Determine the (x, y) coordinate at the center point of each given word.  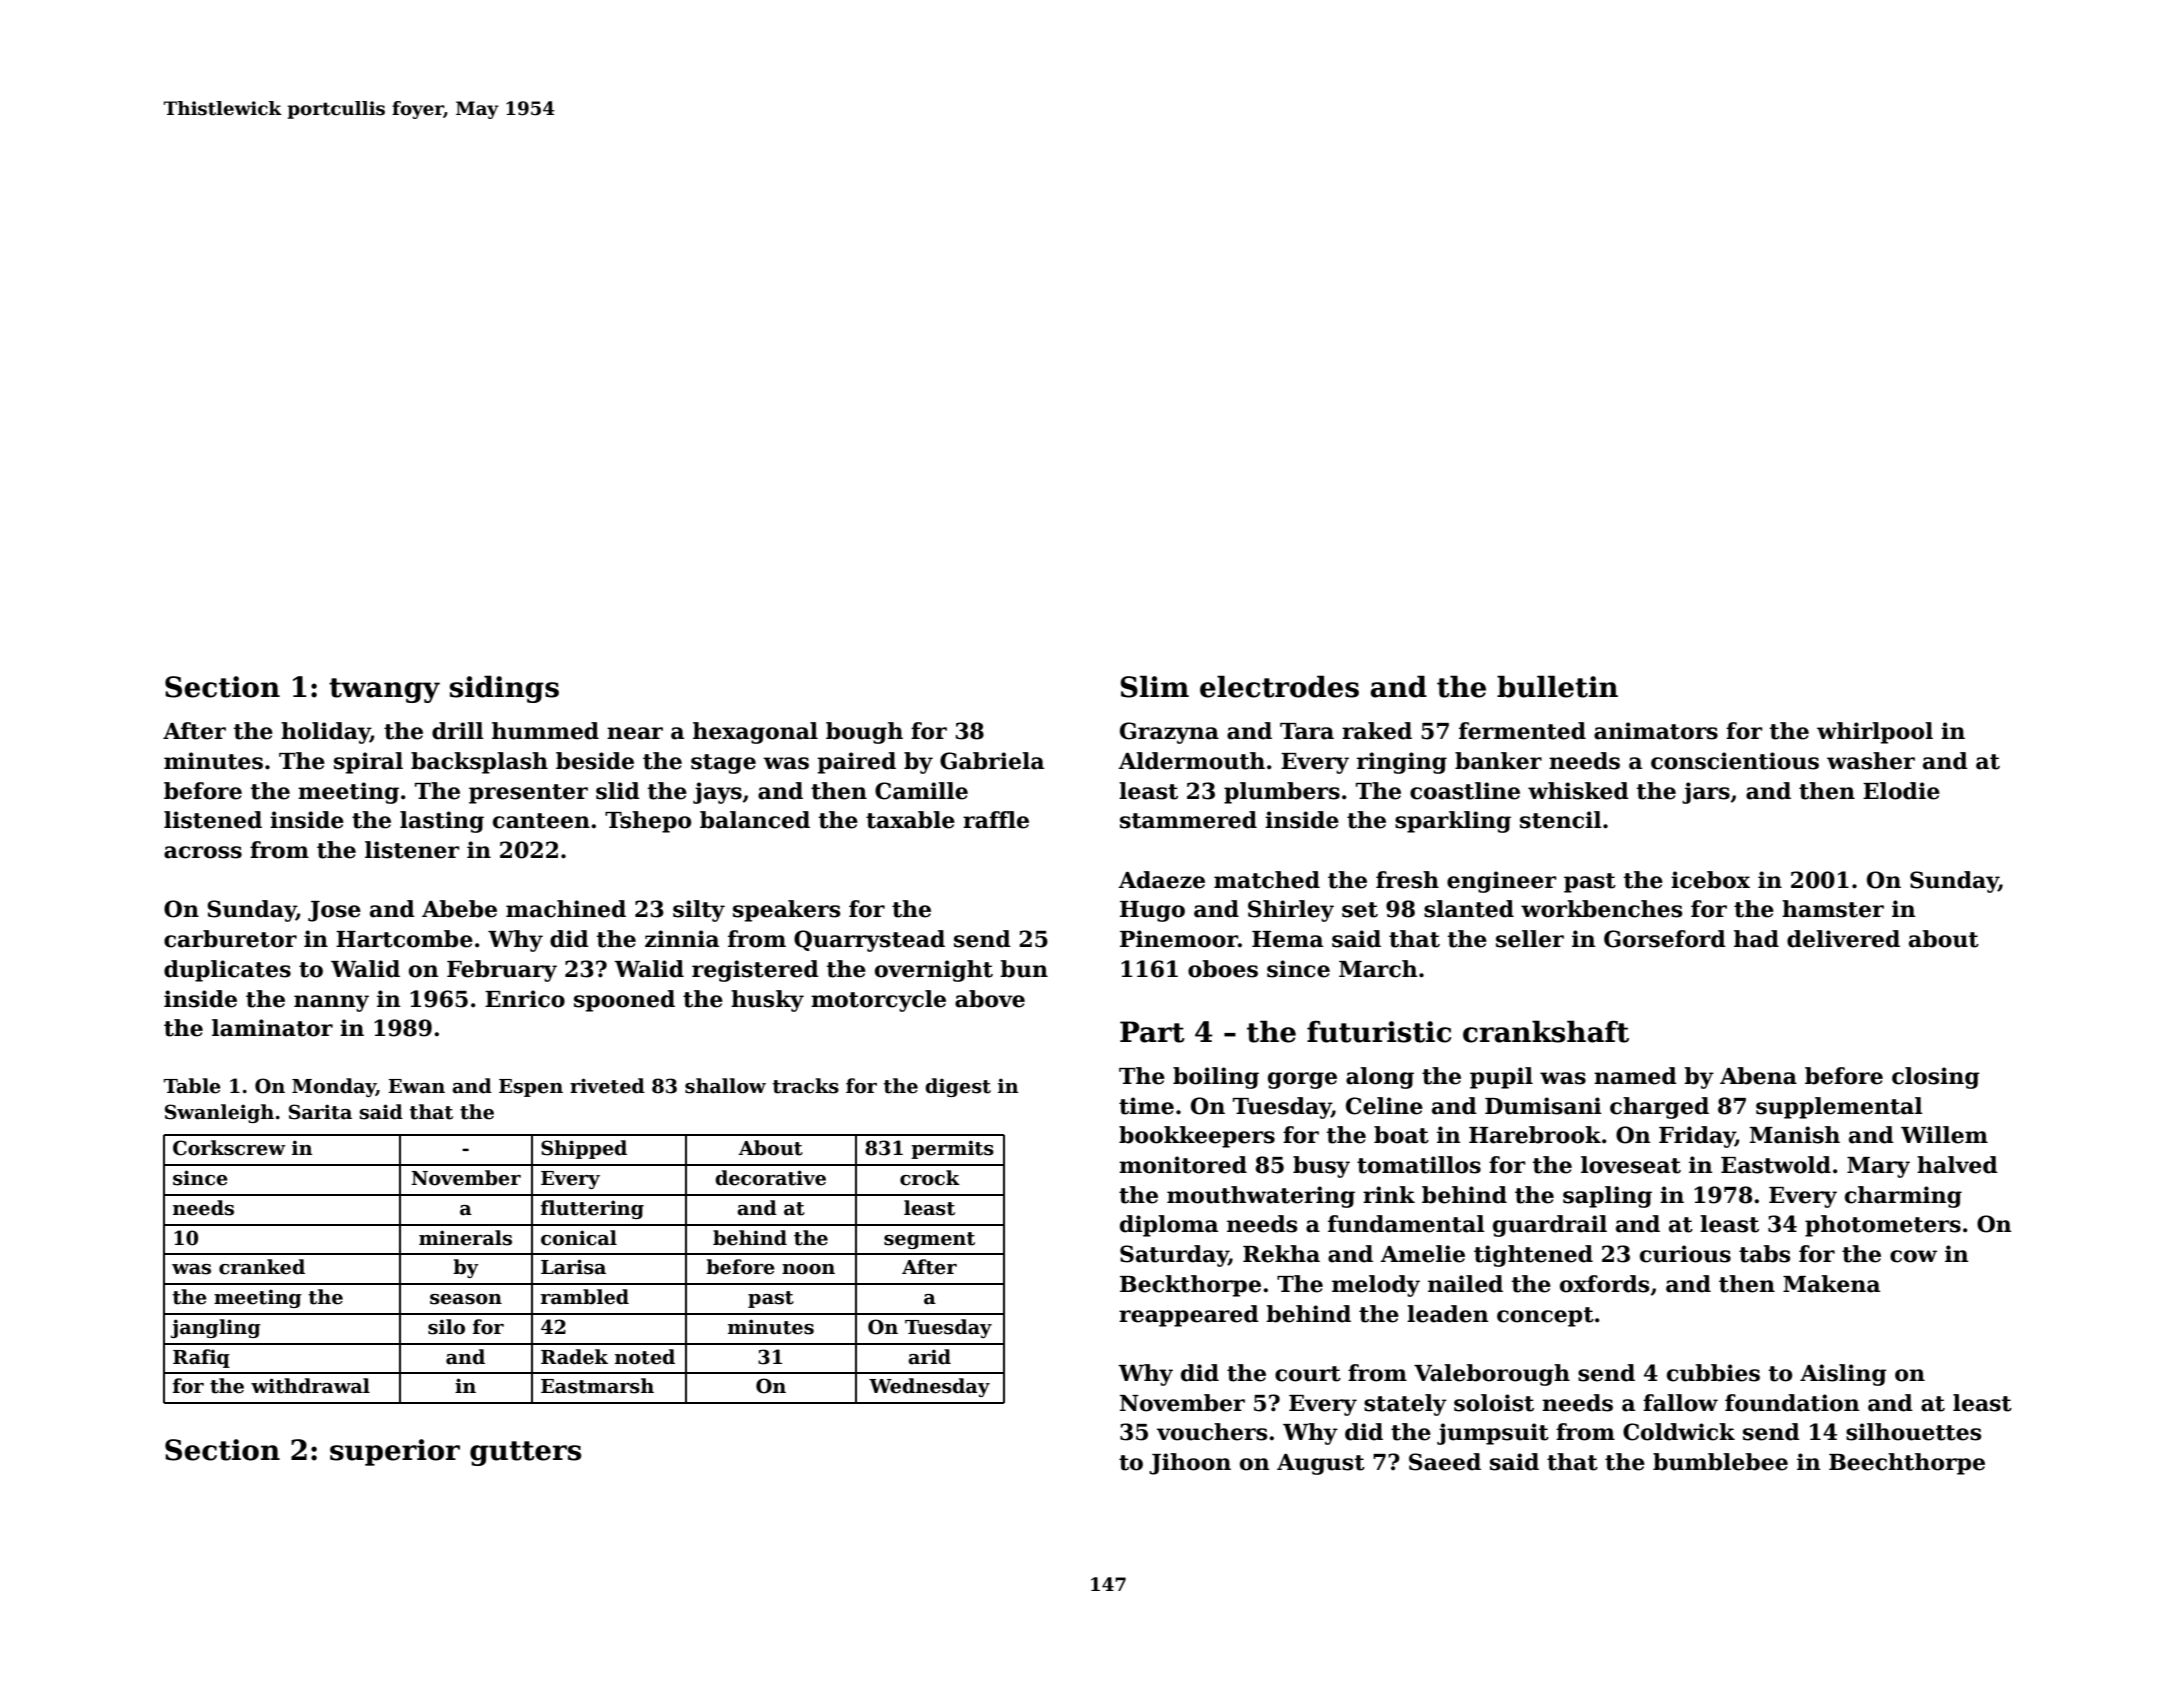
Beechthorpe (1907, 1464)
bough (864, 733)
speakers (786, 911)
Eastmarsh (597, 1386)
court (1308, 1374)
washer (1871, 761)
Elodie (1901, 791)
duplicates (227, 971)
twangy (384, 690)
